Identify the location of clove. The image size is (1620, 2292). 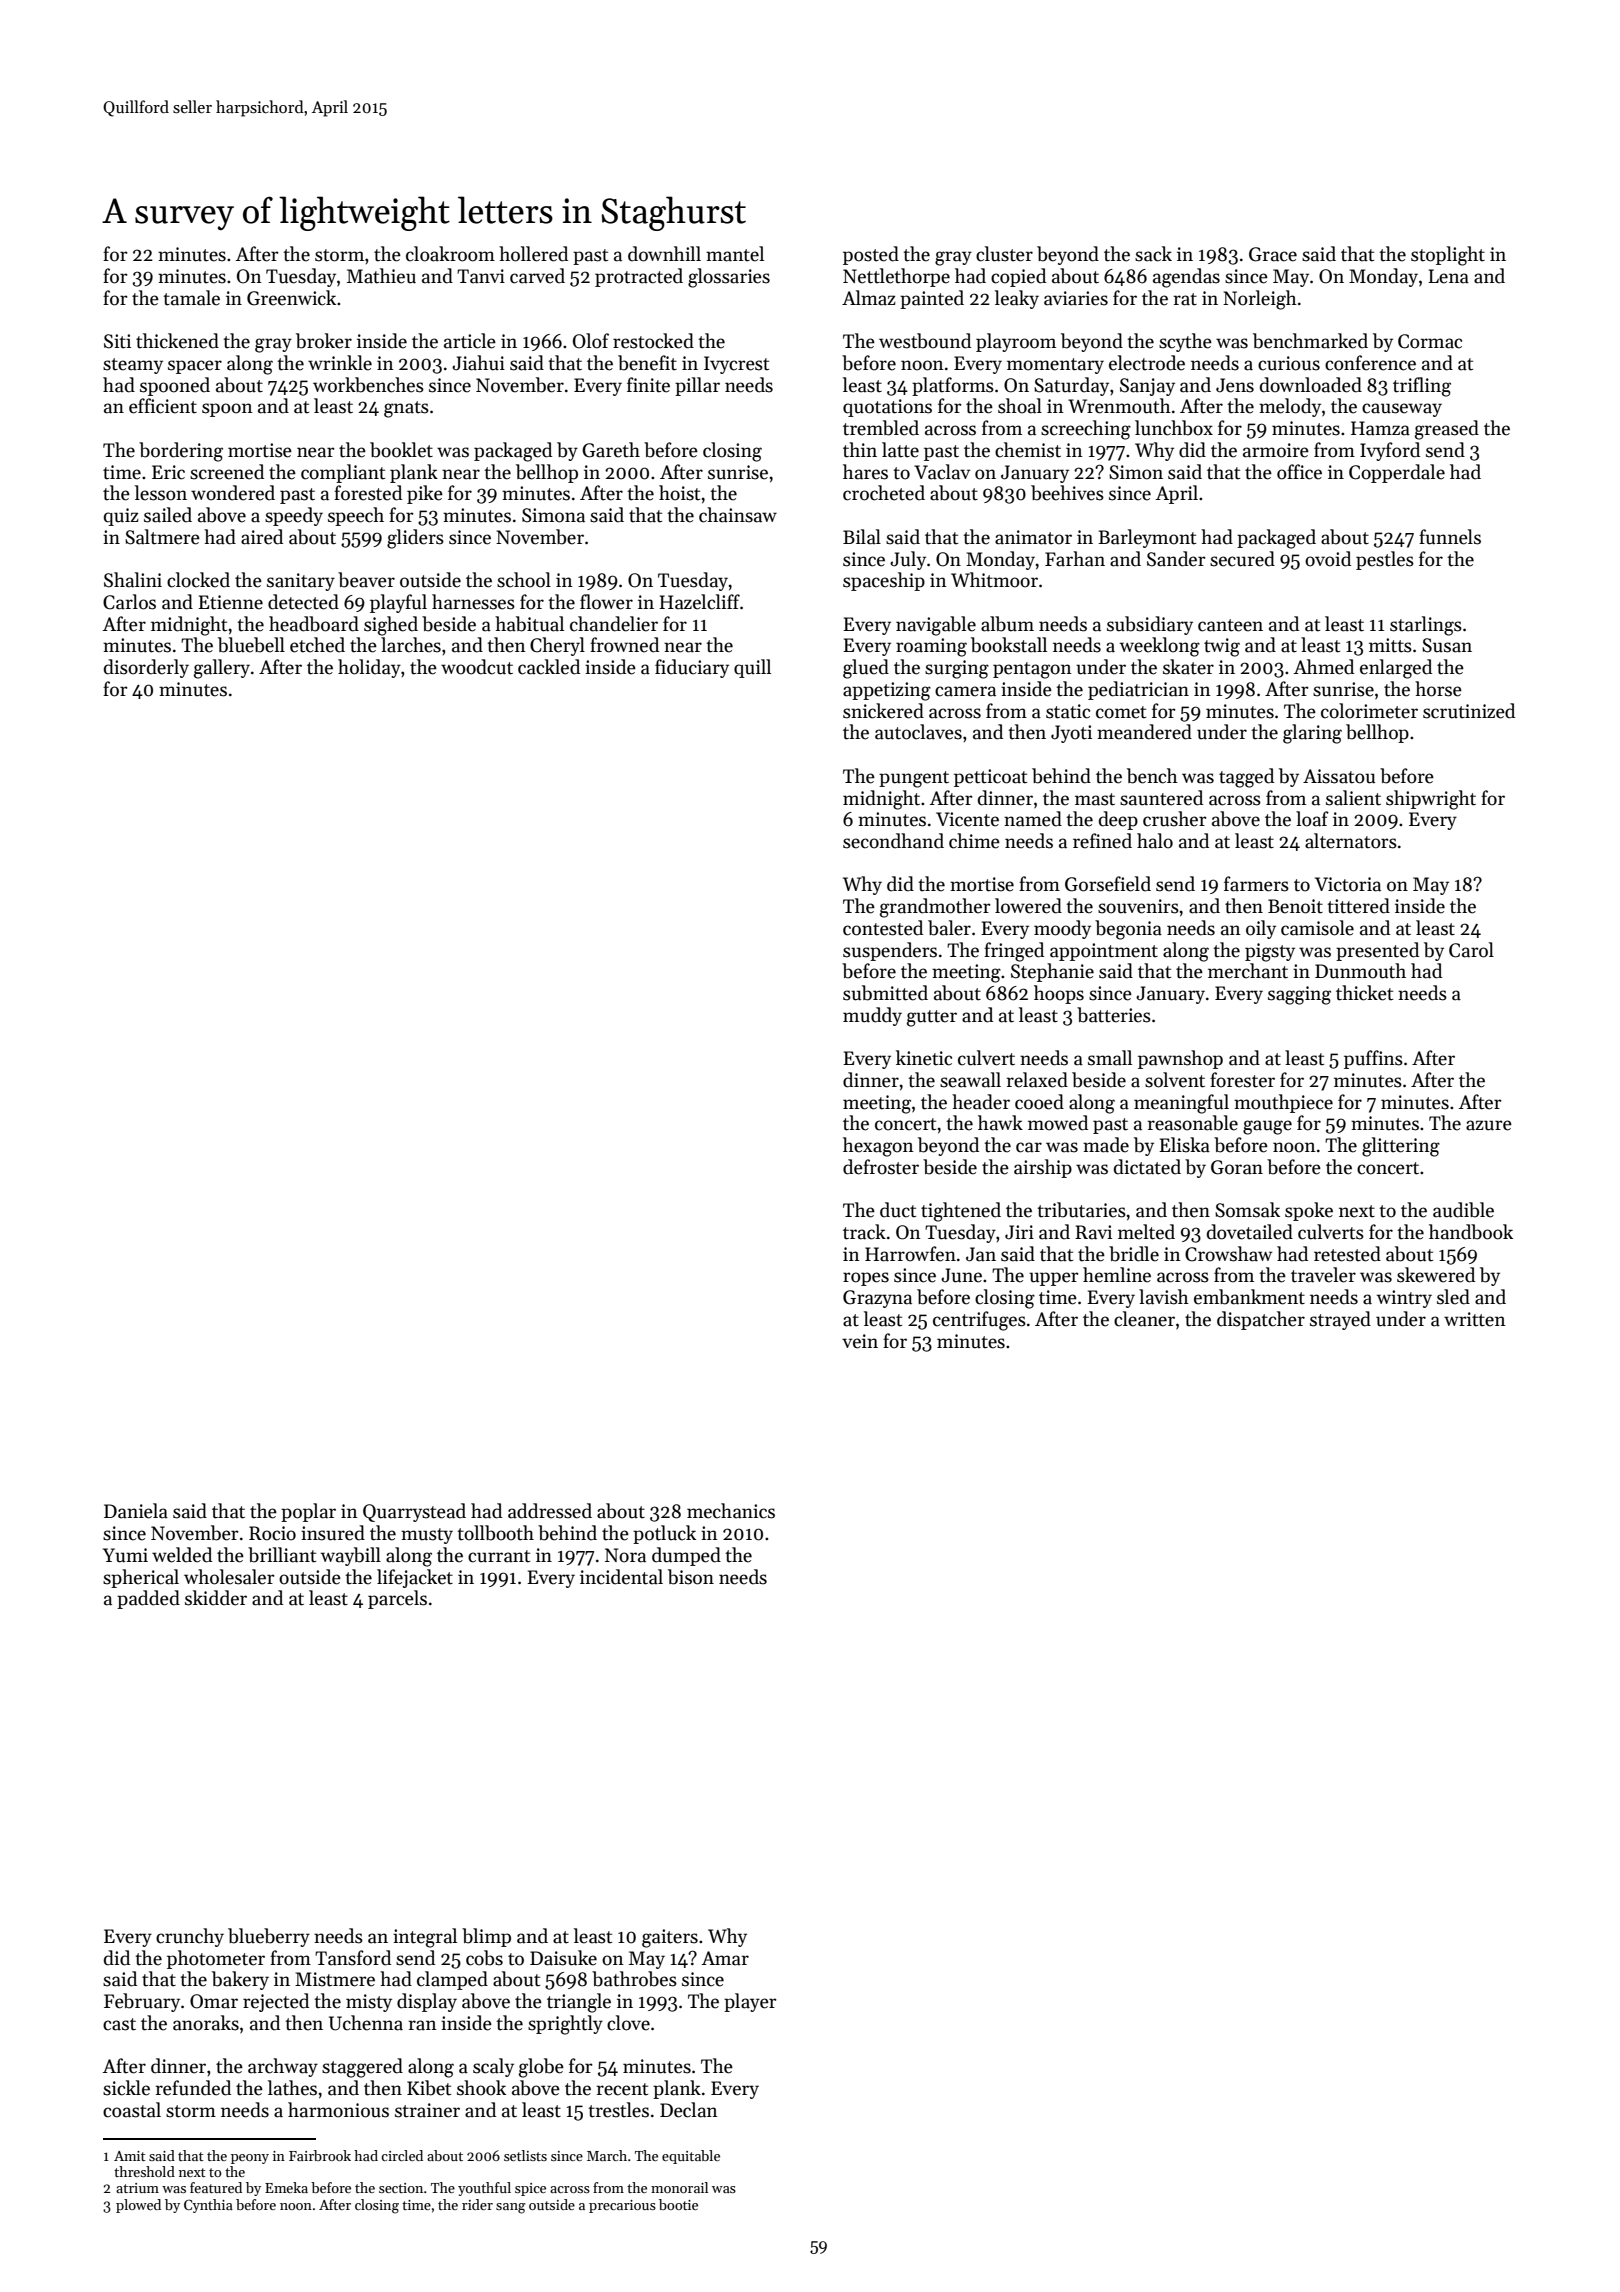
(628, 2023).
